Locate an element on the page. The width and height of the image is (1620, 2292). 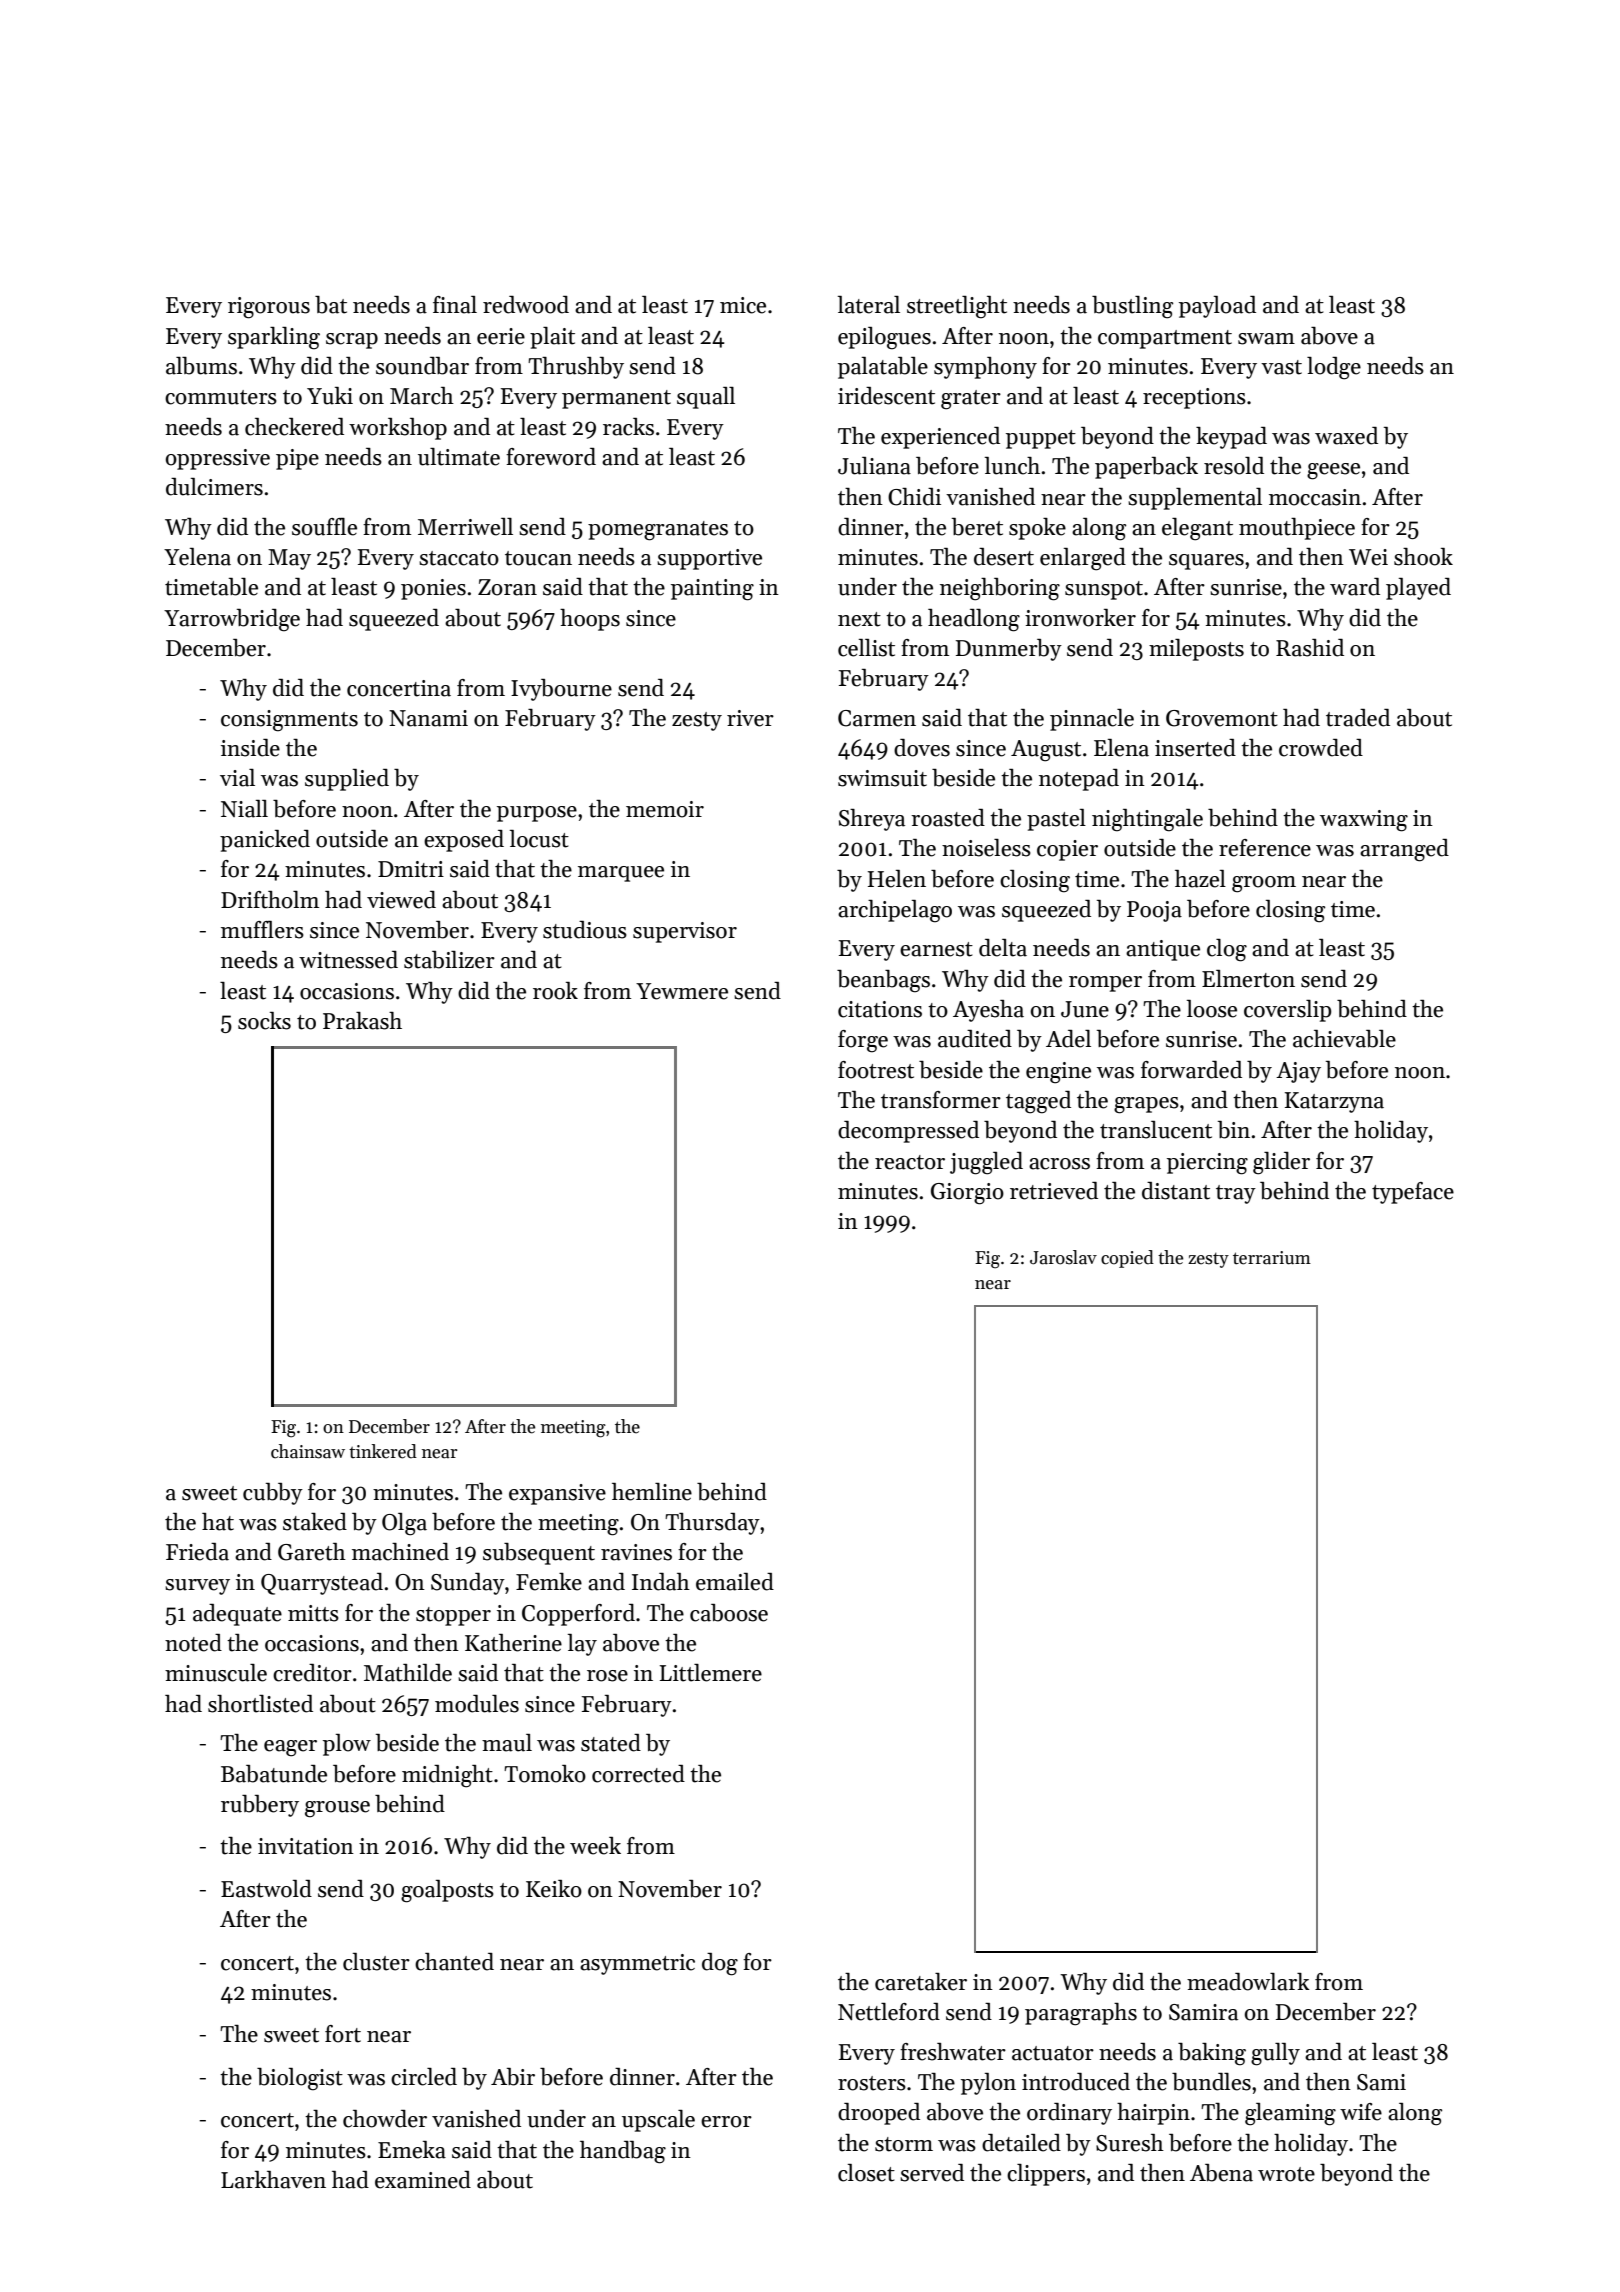
terrarium is located at coordinates (1272, 1258).
